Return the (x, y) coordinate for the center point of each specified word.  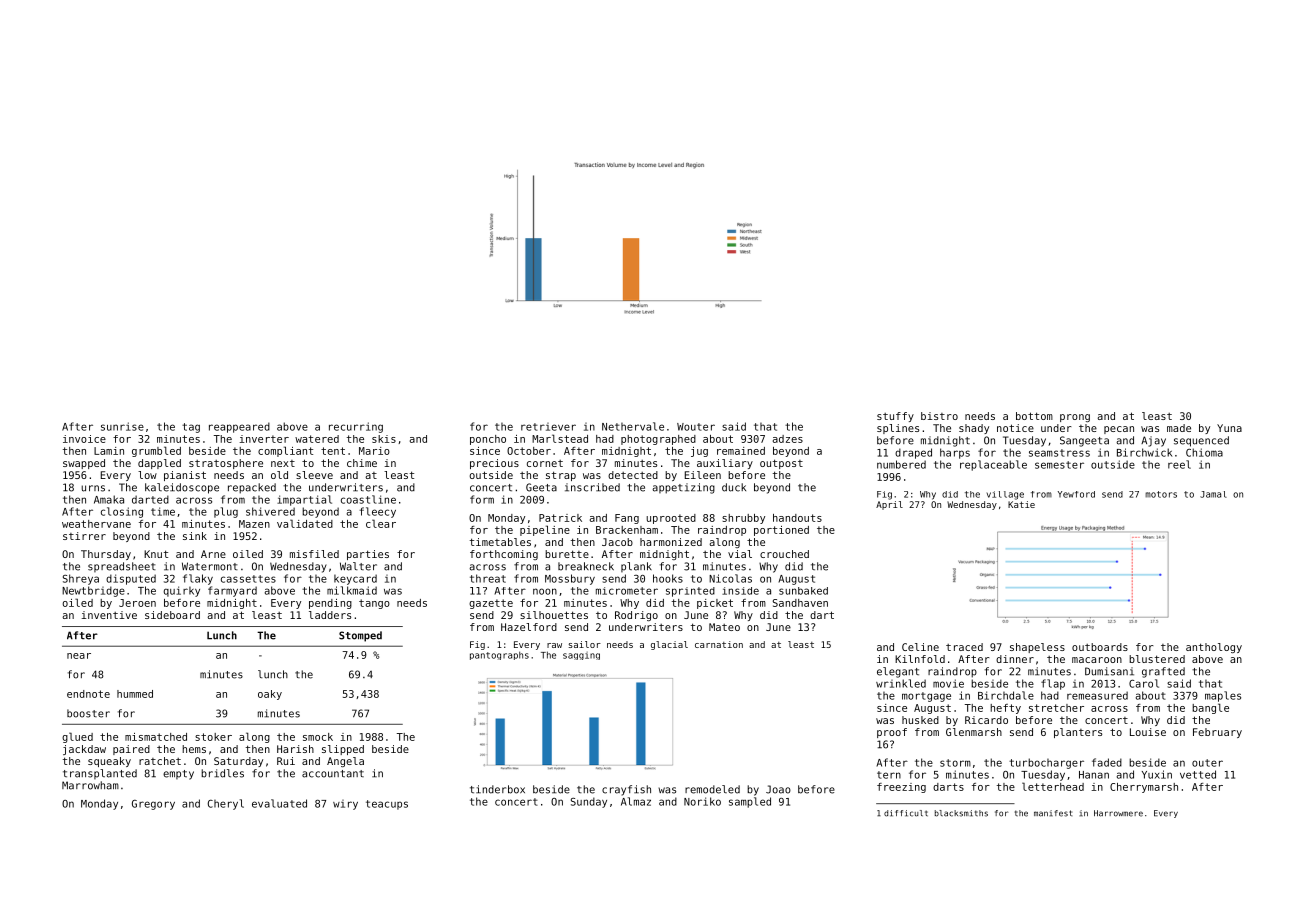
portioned (781, 531)
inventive (109, 615)
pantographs (499, 655)
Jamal (1213, 494)
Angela (345, 762)
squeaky (109, 762)
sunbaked (803, 591)
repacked (252, 488)
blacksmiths (961, 813)
